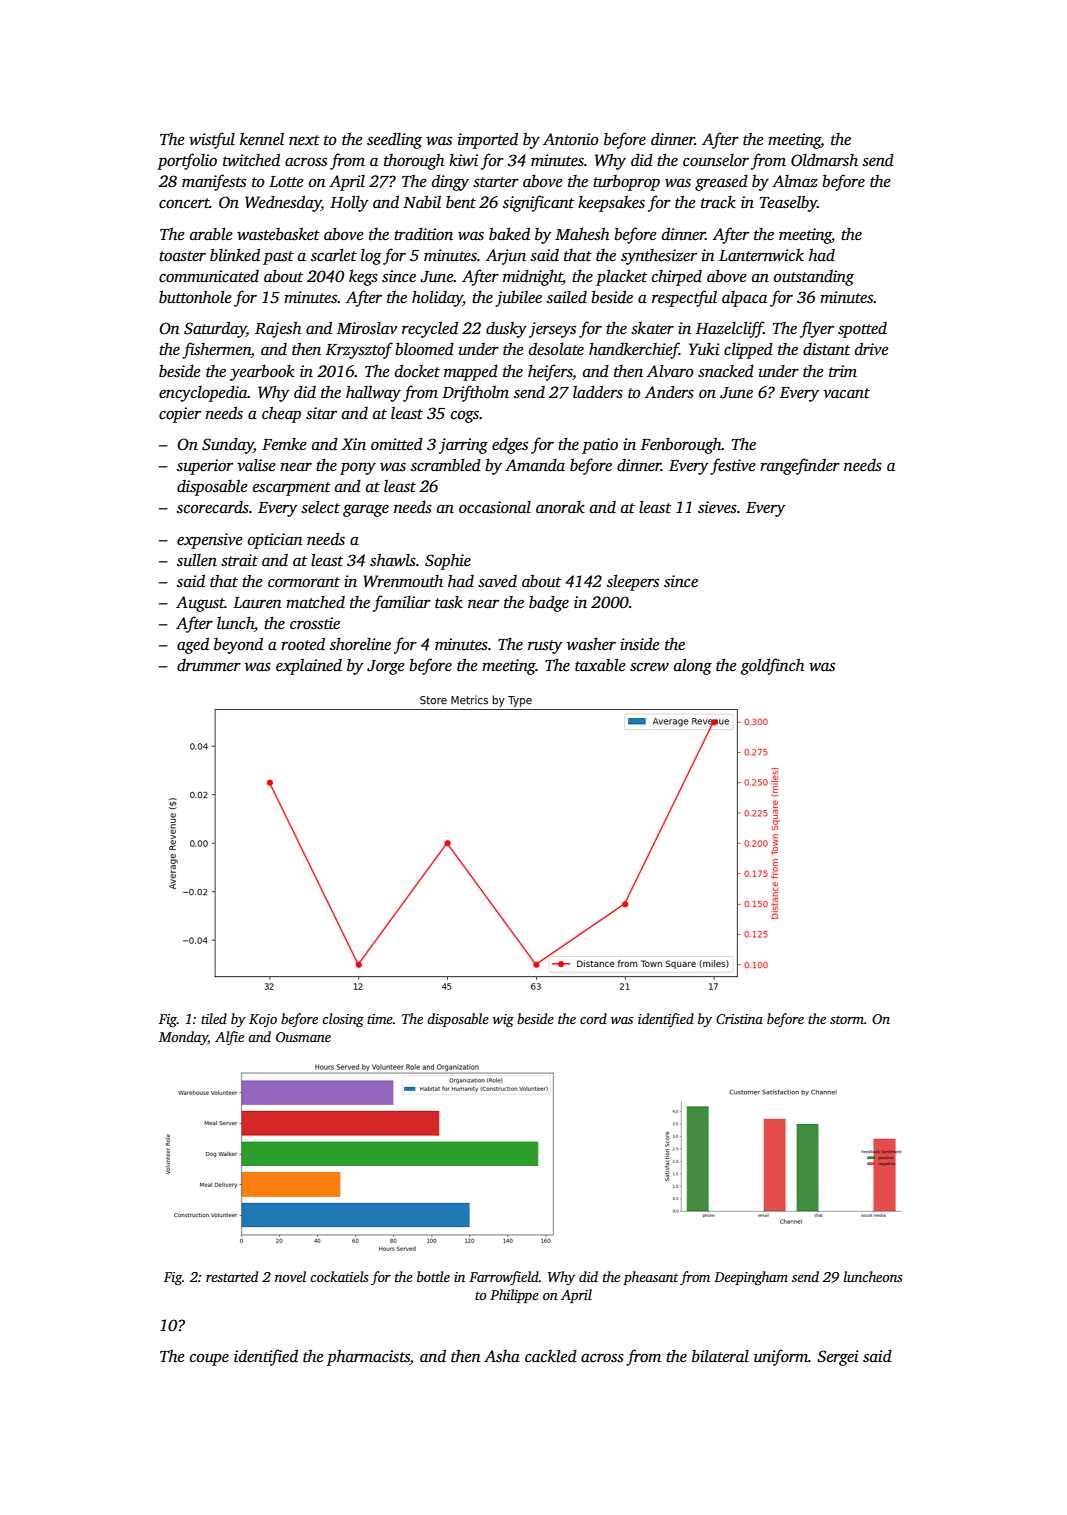 The height and width of the page is (1515, 1067). Describe the element at coordinates (334, 255) in the page. I see `scarlet` at that location.
